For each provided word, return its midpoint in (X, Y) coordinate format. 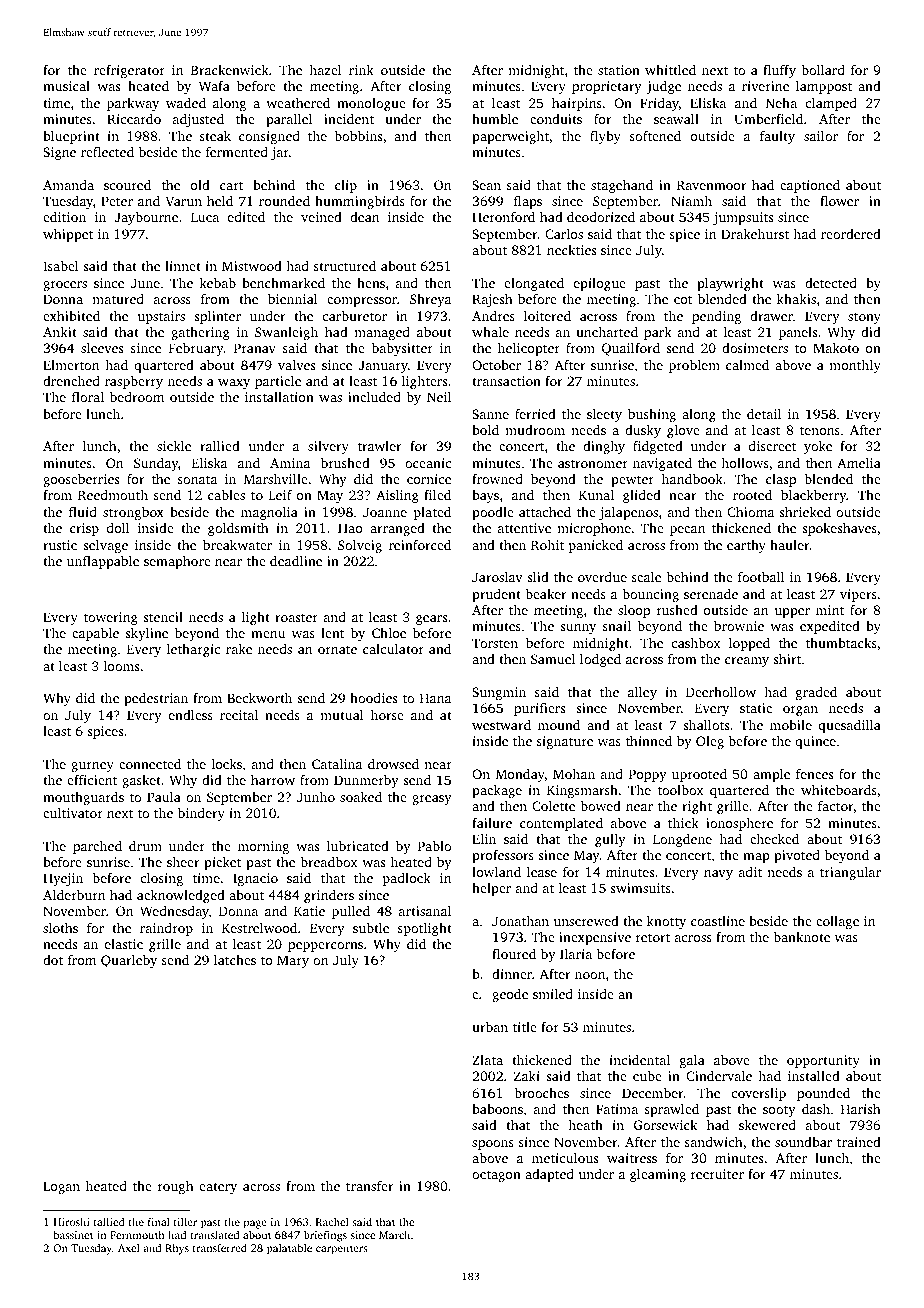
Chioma (750, 512)
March (394, 1234)
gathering (200, 333)
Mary (293, 961)
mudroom (535, 430)
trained (859, 1142)
